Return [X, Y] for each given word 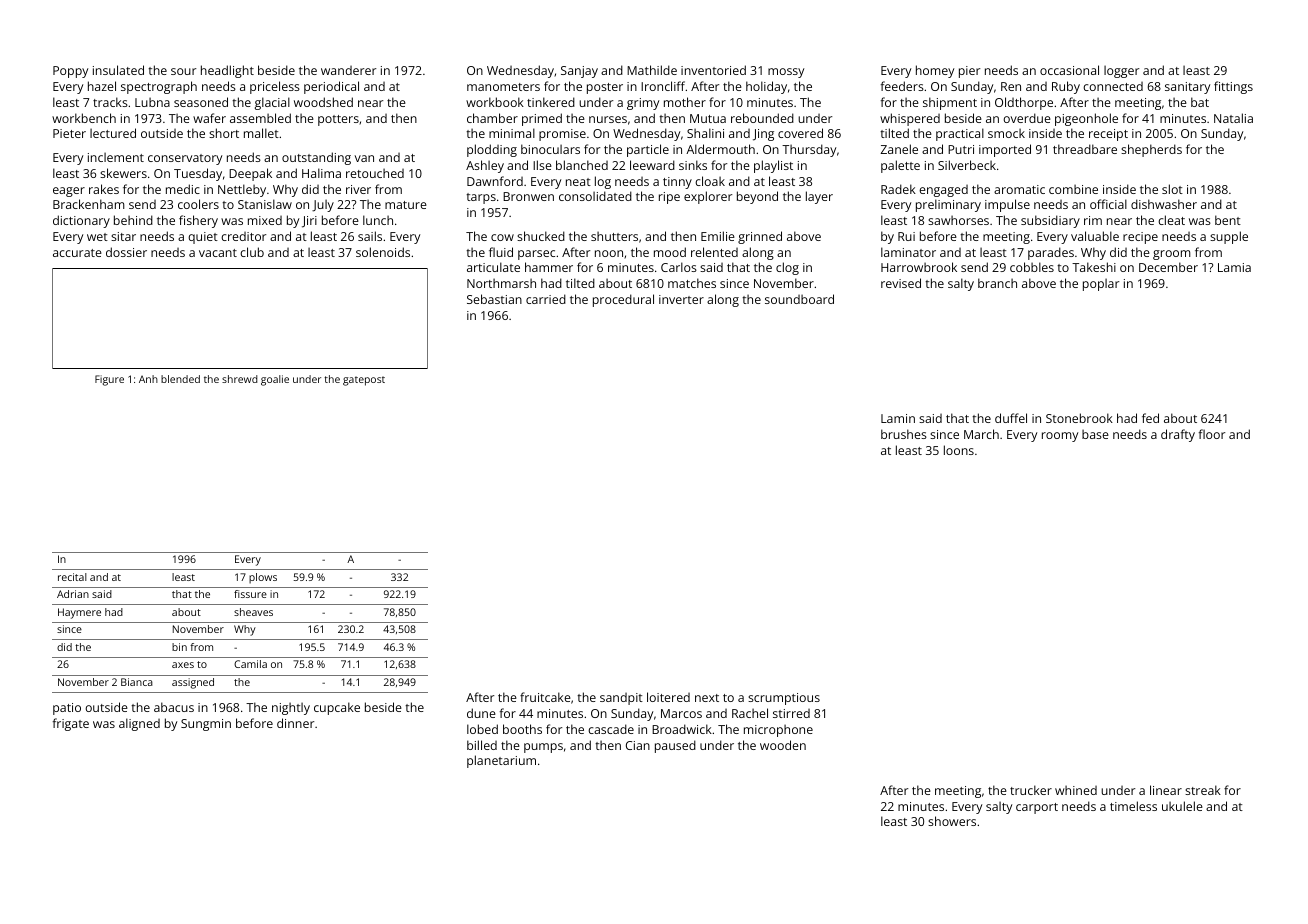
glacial [272, 103]
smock [1006, 133]
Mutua [708, 118]
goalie [275, 380]
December [1168, 267]
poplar [1101, 284]
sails [370, 236]
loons [959, 450]
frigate [71, 724]
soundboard [799, 299]
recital [72, 577]
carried [546, 299]
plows [263, 578]
